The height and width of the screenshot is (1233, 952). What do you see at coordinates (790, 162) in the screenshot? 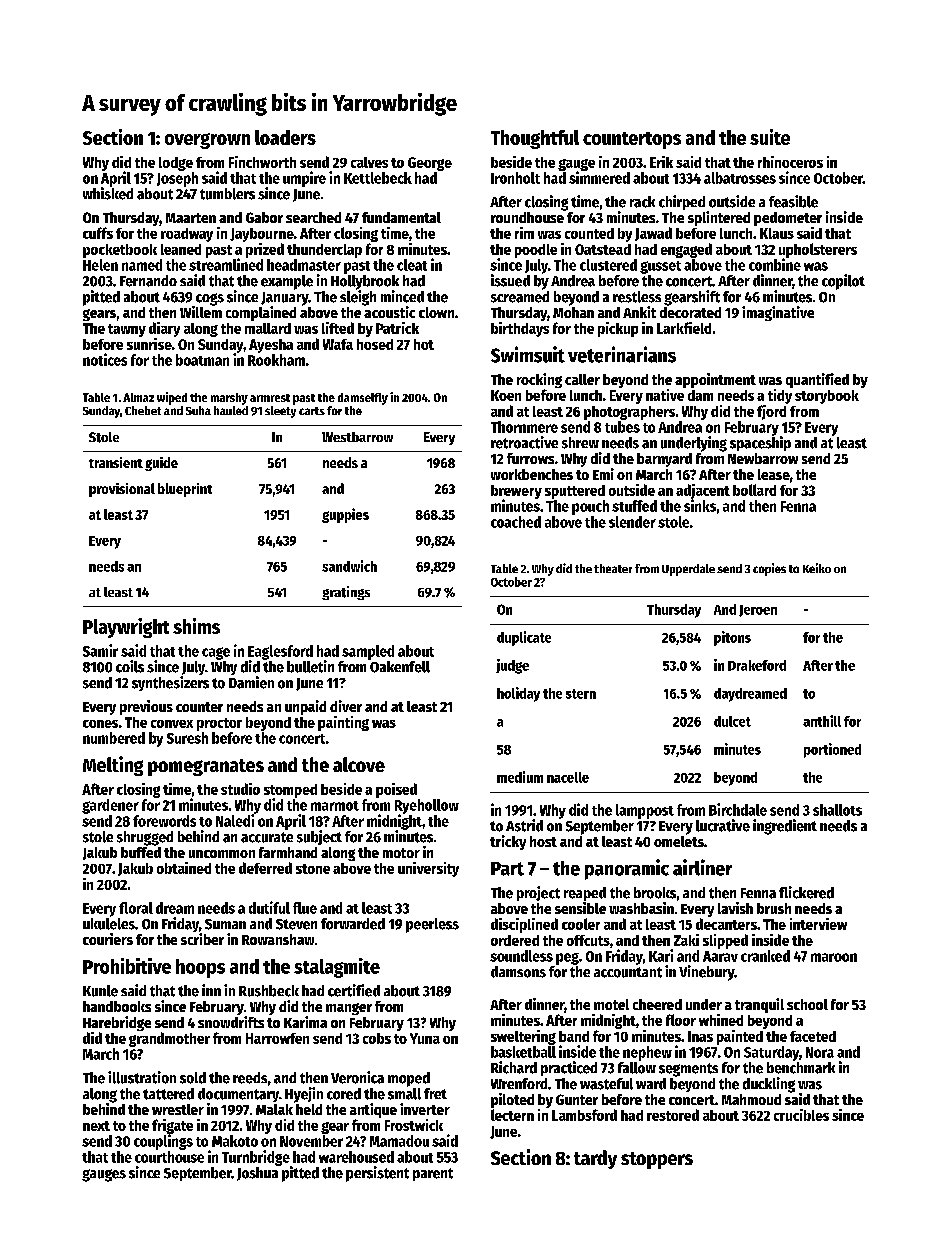
I see `rhinoceros` at bounding box center [790, 162].
